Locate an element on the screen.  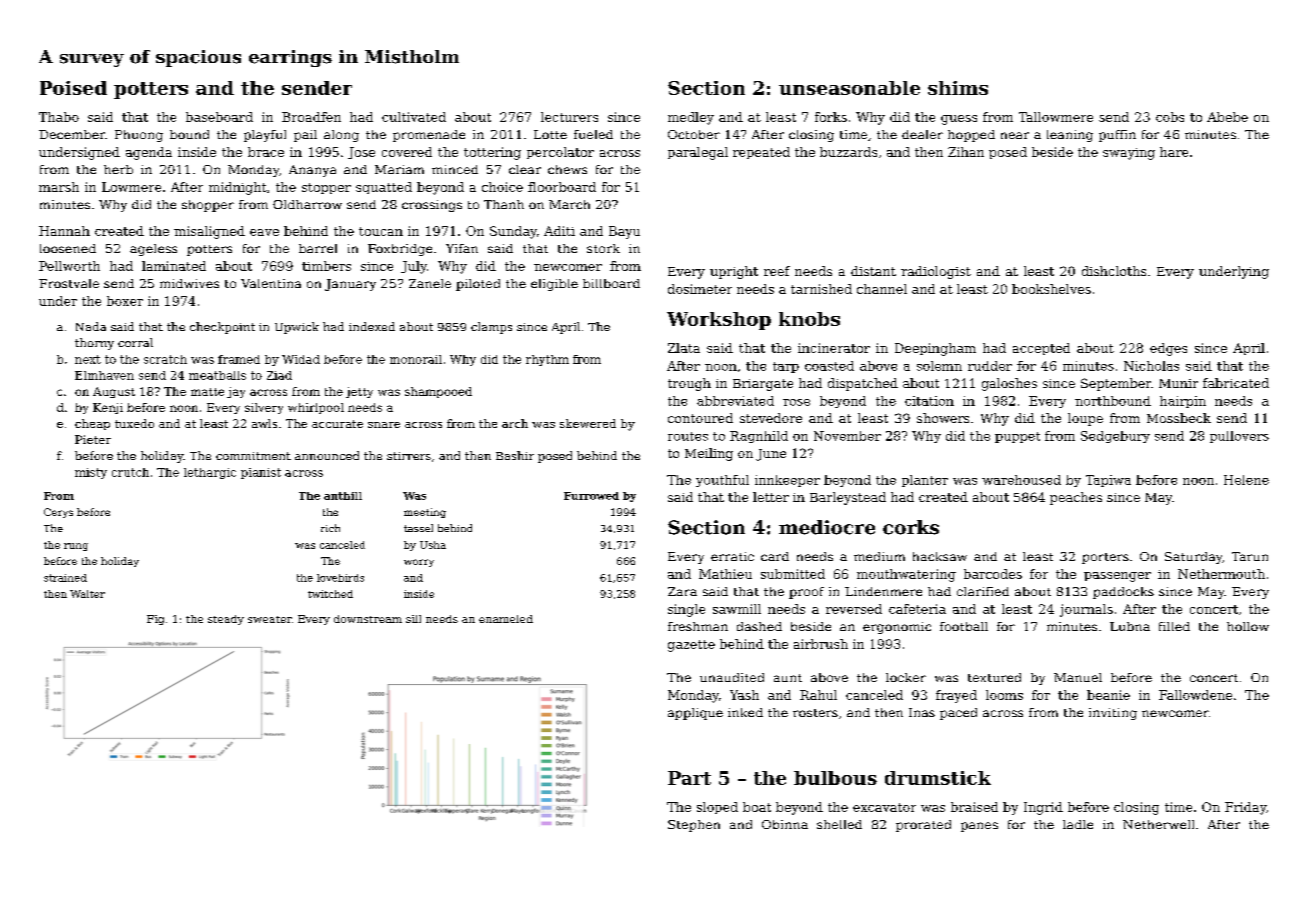
applique is located at coordinates (695, 714).
